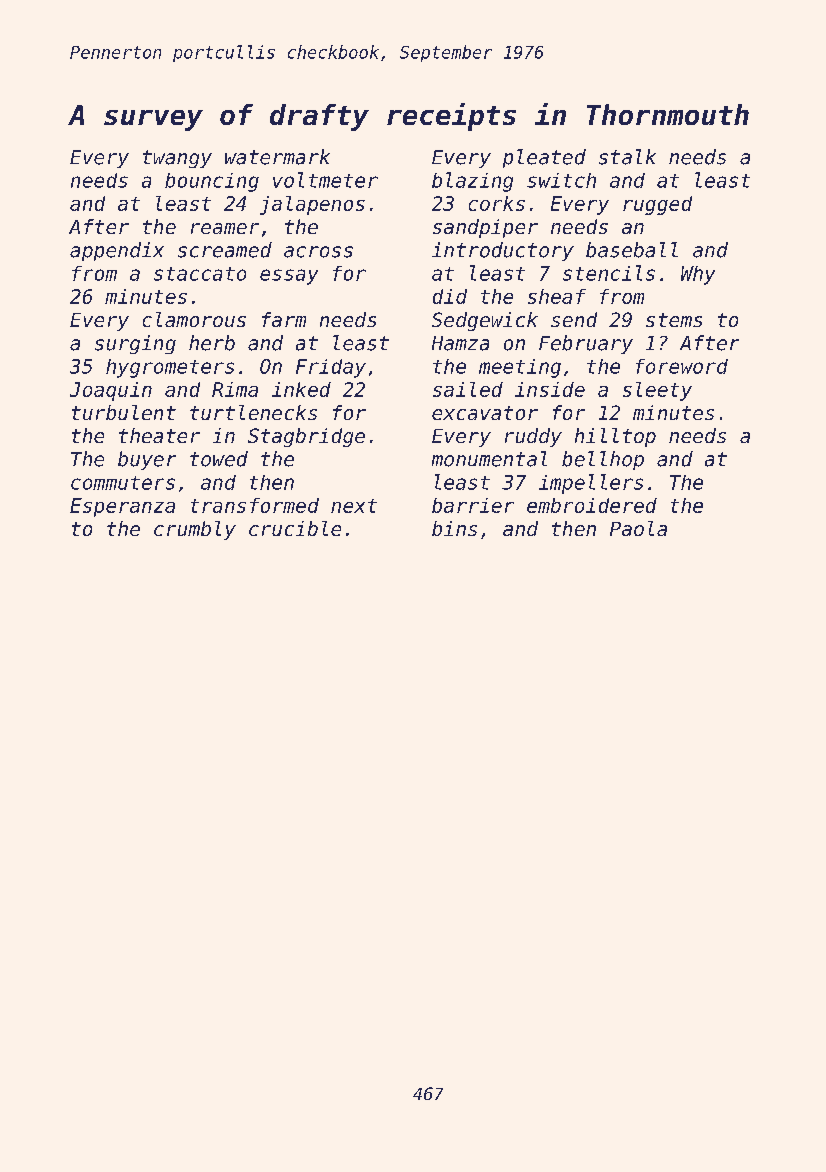  What do you see at coordinates (591, 484) in the document?
I see `impellers` at bounding box center [591, 484].
